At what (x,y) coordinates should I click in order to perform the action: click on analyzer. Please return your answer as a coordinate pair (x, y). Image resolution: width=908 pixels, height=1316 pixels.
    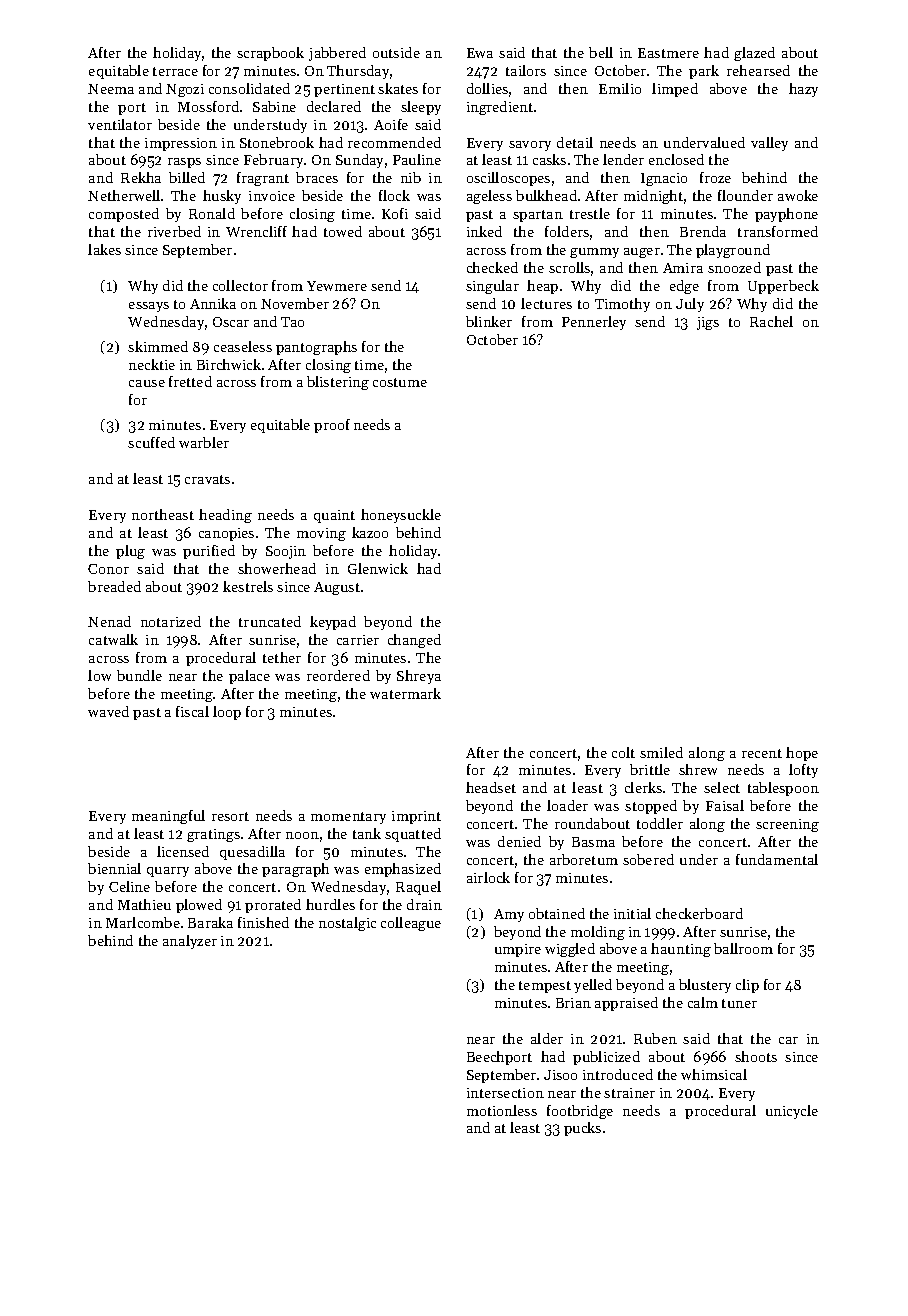
    Looking at the image, I should click on (190, 942).
